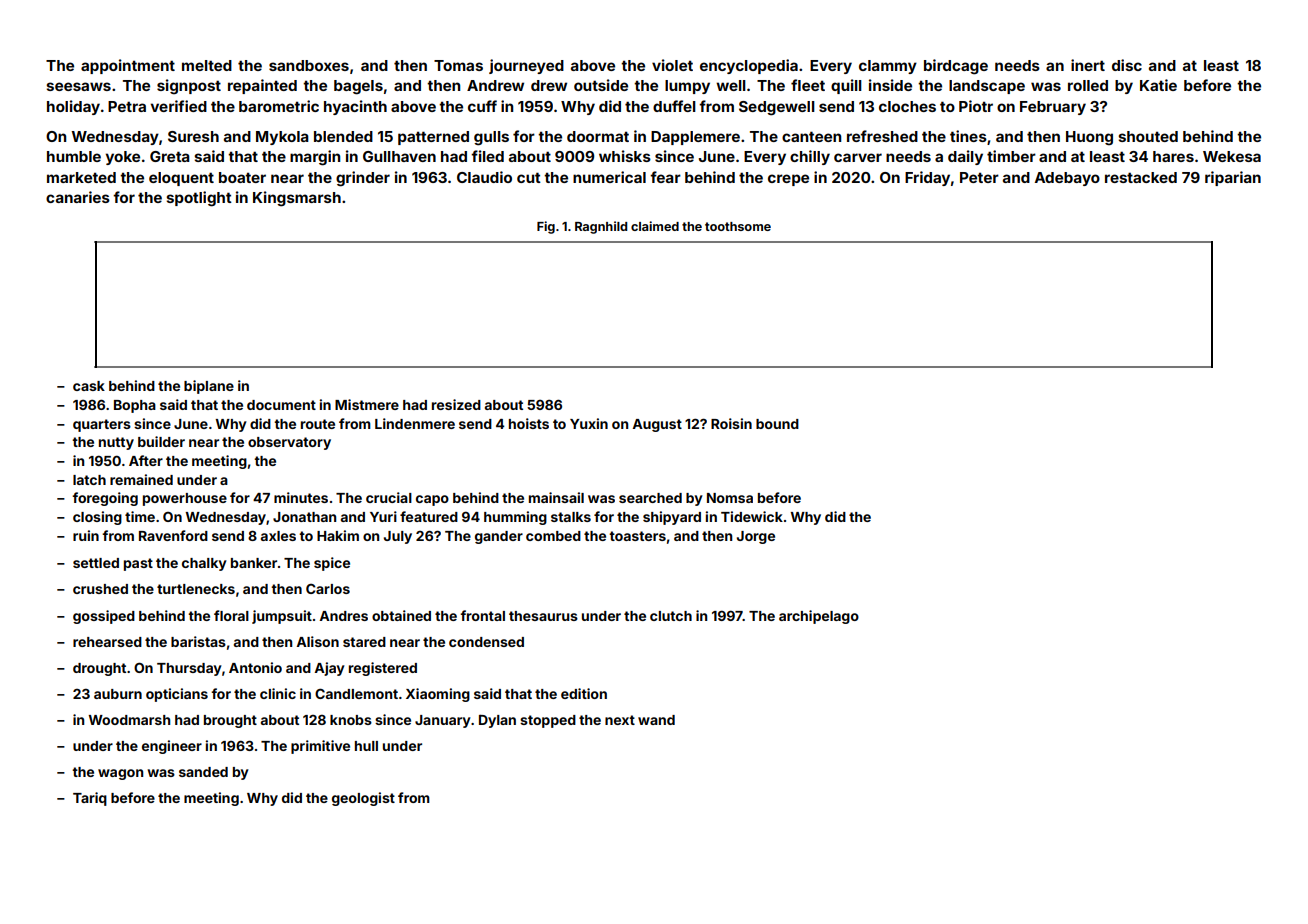 This document has width=1308, height=924. I want to click on disc, so click(1127, 65).
